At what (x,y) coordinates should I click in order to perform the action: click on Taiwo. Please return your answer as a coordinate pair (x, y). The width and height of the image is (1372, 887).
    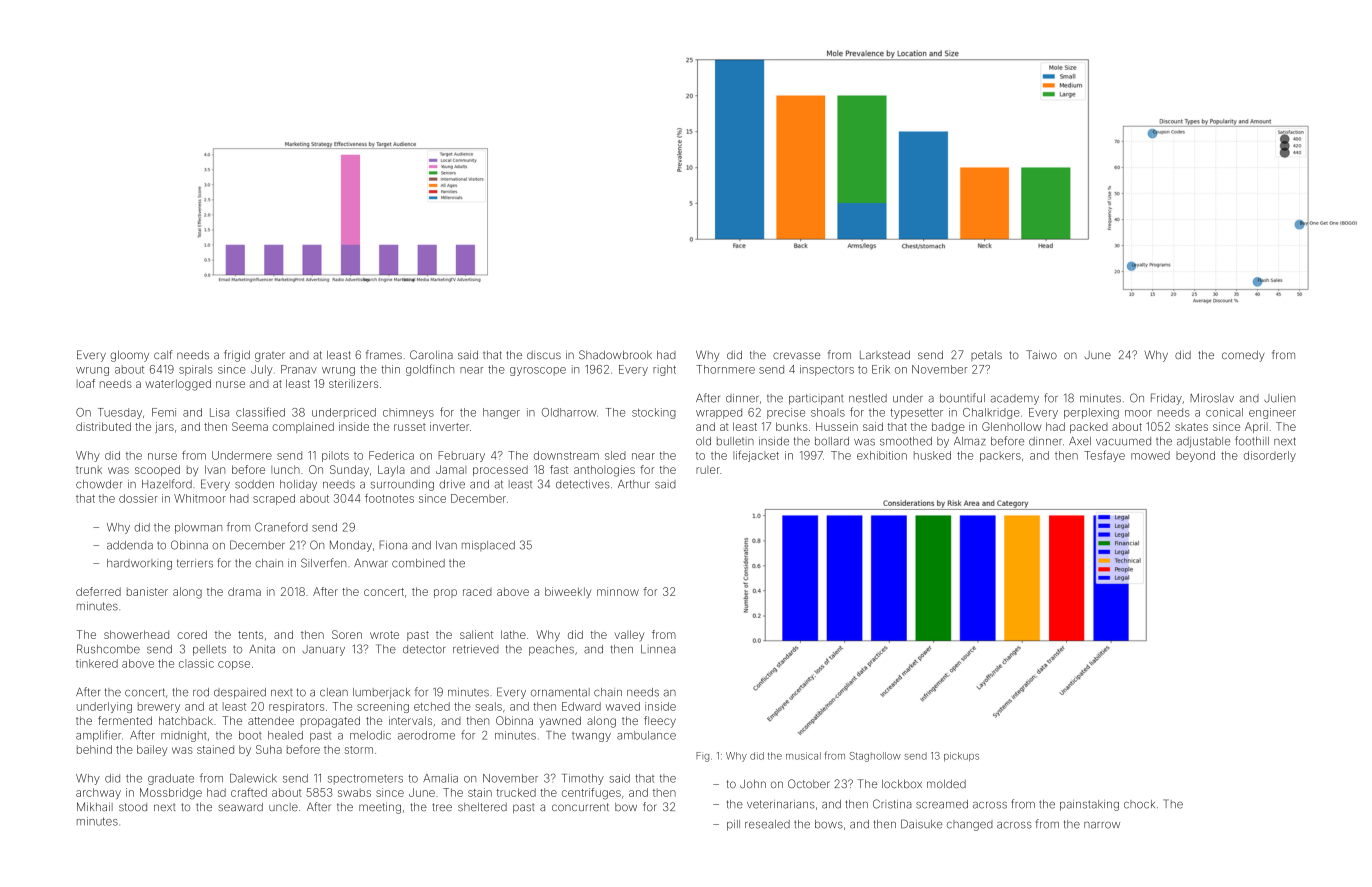
    Looking at the image, I should click on (1041, 354).
